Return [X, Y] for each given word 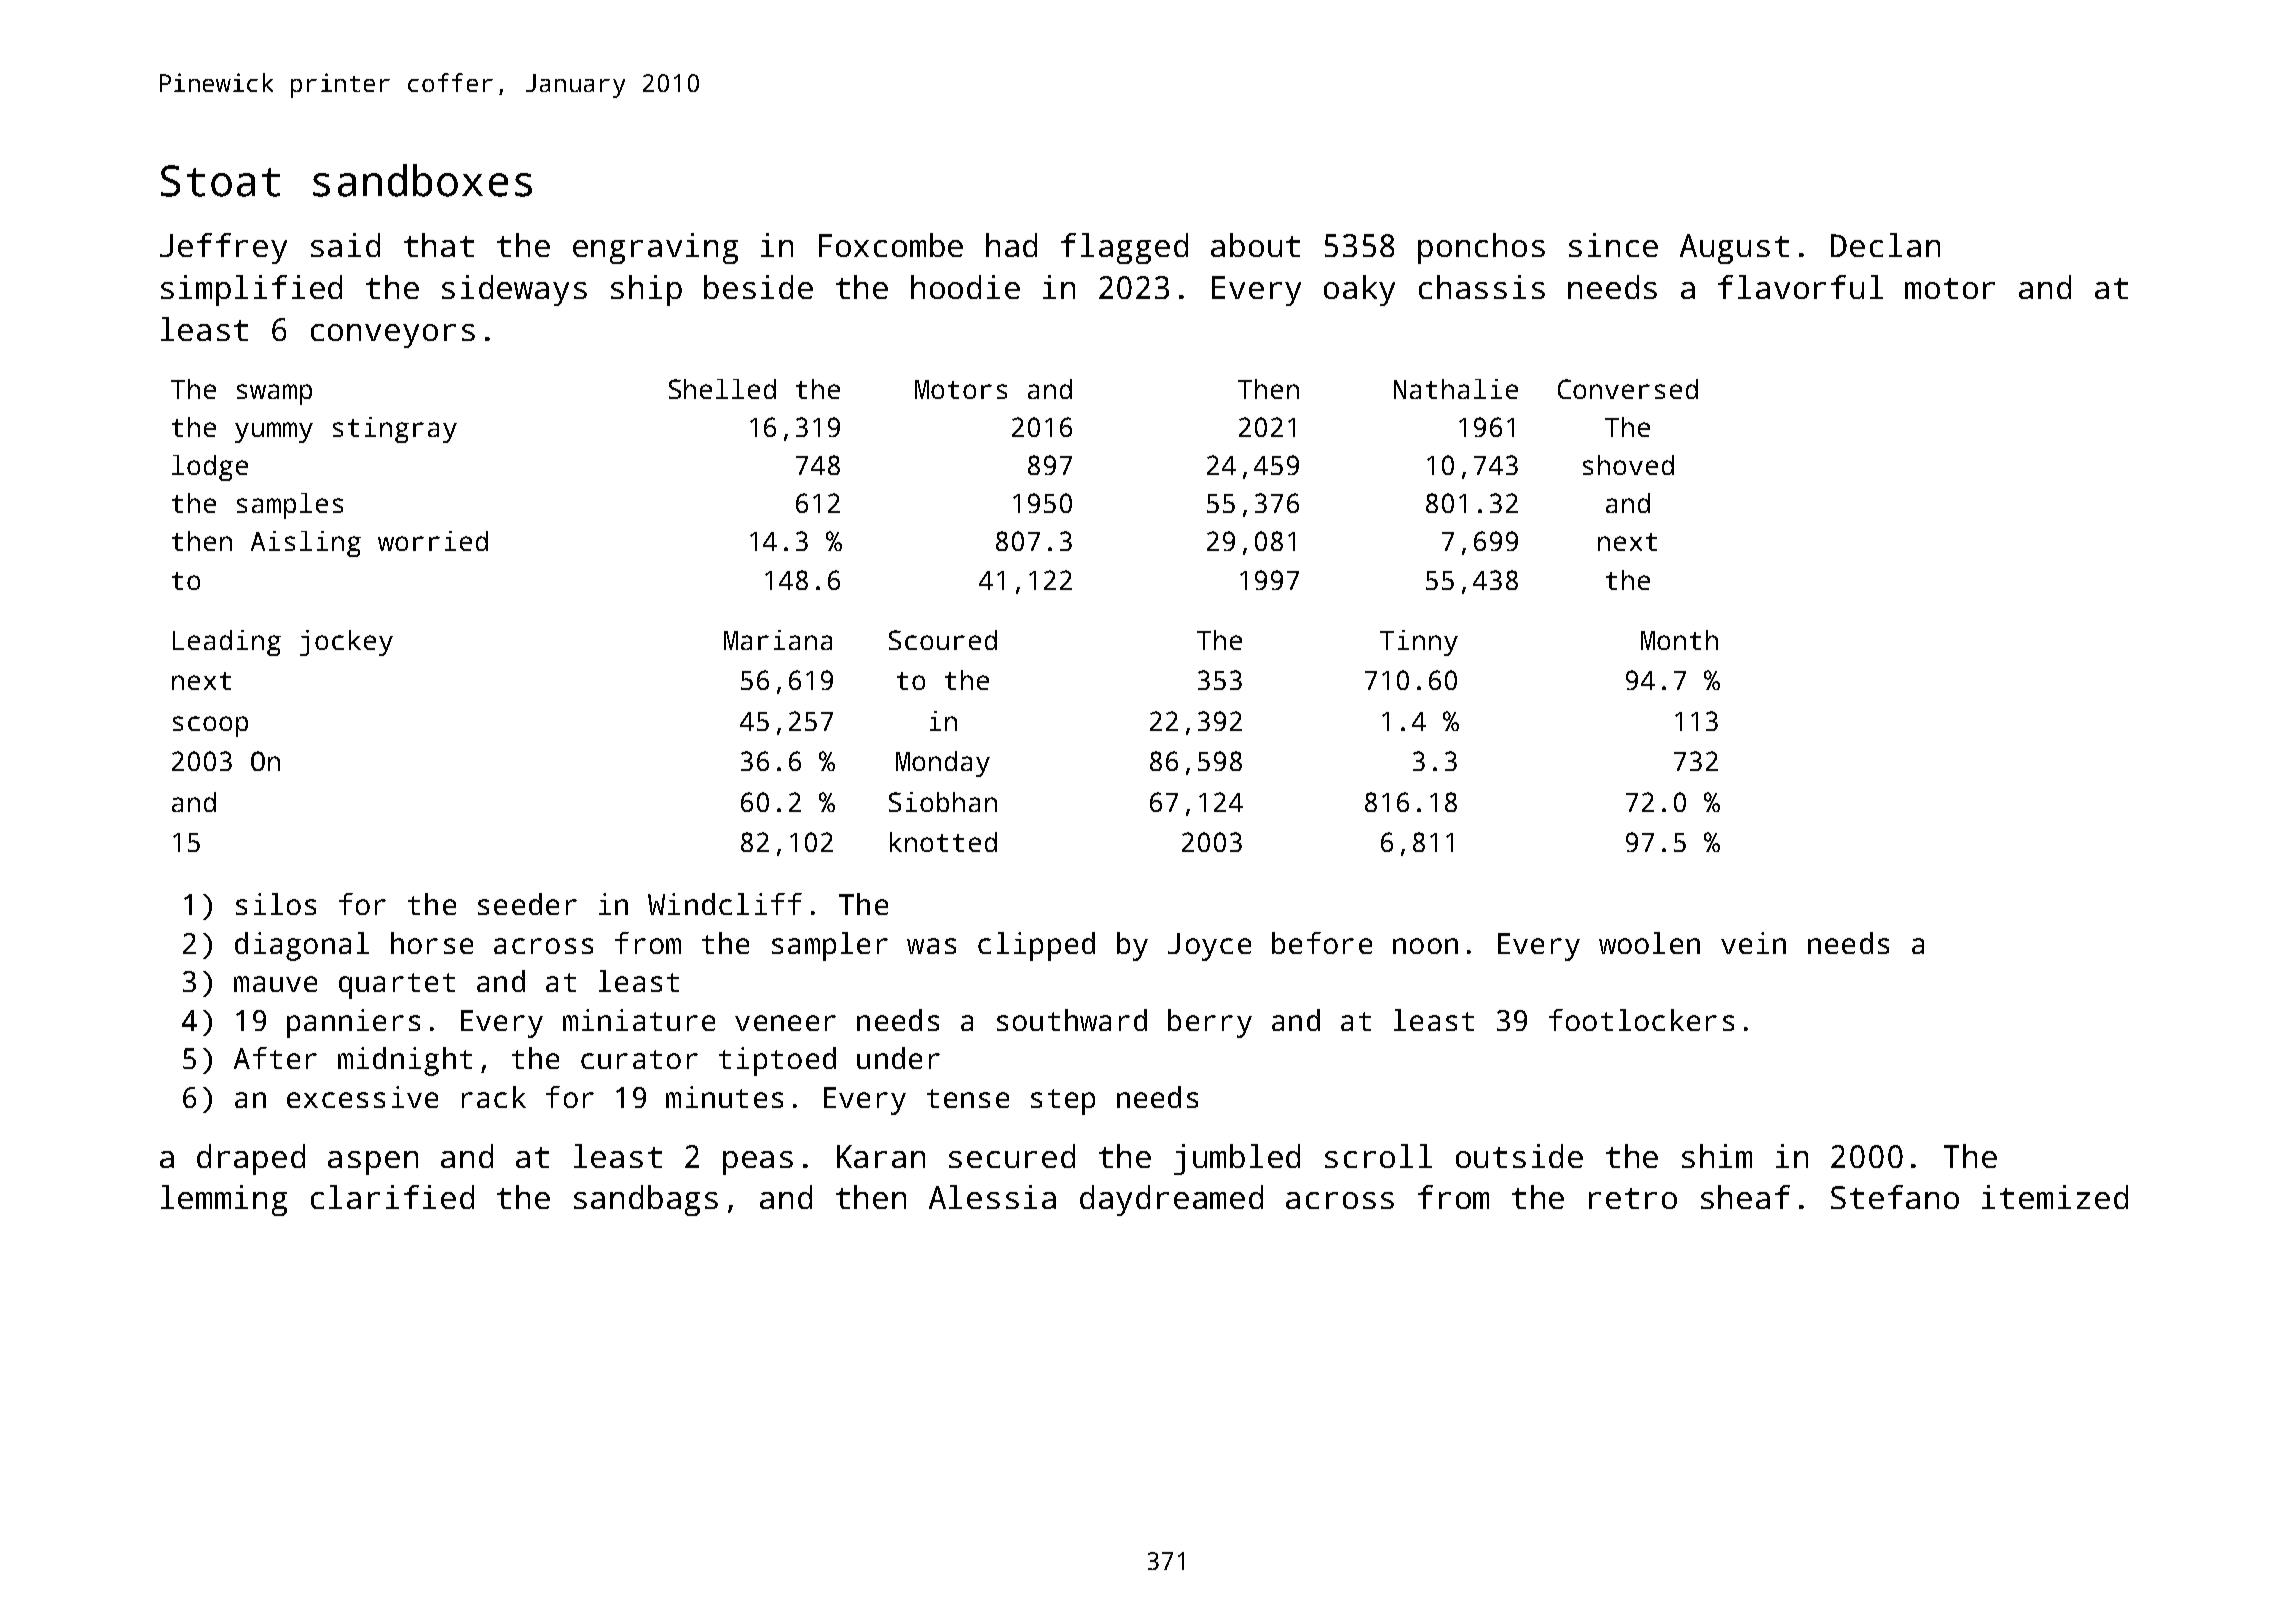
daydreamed [1171, 1200]
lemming [224, 1200]
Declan [1885, 245]
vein [1753, 943]
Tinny [1419, 643]
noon [1425, 946]
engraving [655, 248]
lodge [210, 468]
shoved [1628, 465]
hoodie [965, 287]
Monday [943, 764]
